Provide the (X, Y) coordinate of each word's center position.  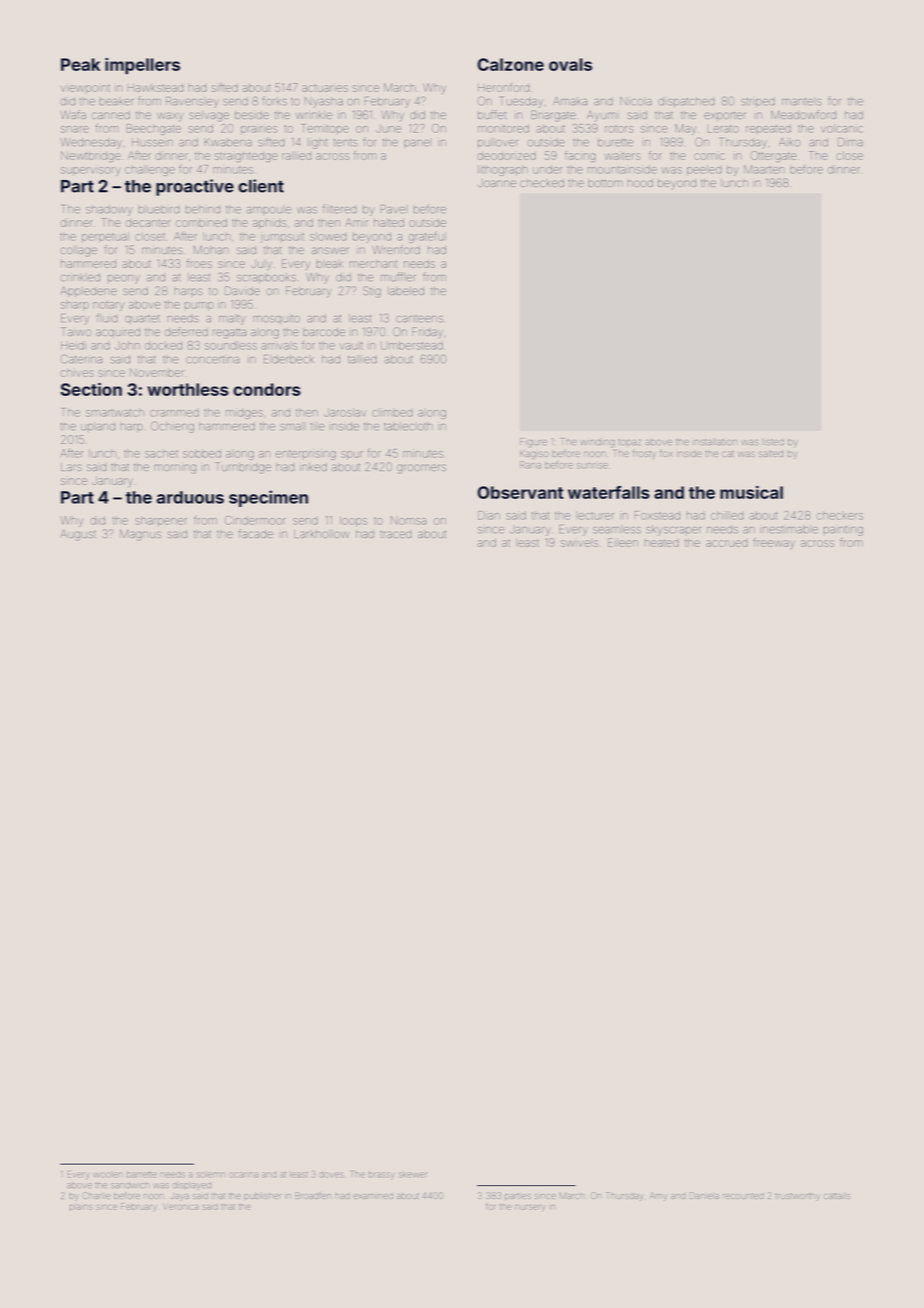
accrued (726, 543)
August (78, 535)
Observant (520, 492)
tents (345, 142)
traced (395, 534)
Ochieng (172, 427)
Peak (80, 64)
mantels (801, 101)
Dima (850, 142)
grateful (427, 237)
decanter (148, 223)
